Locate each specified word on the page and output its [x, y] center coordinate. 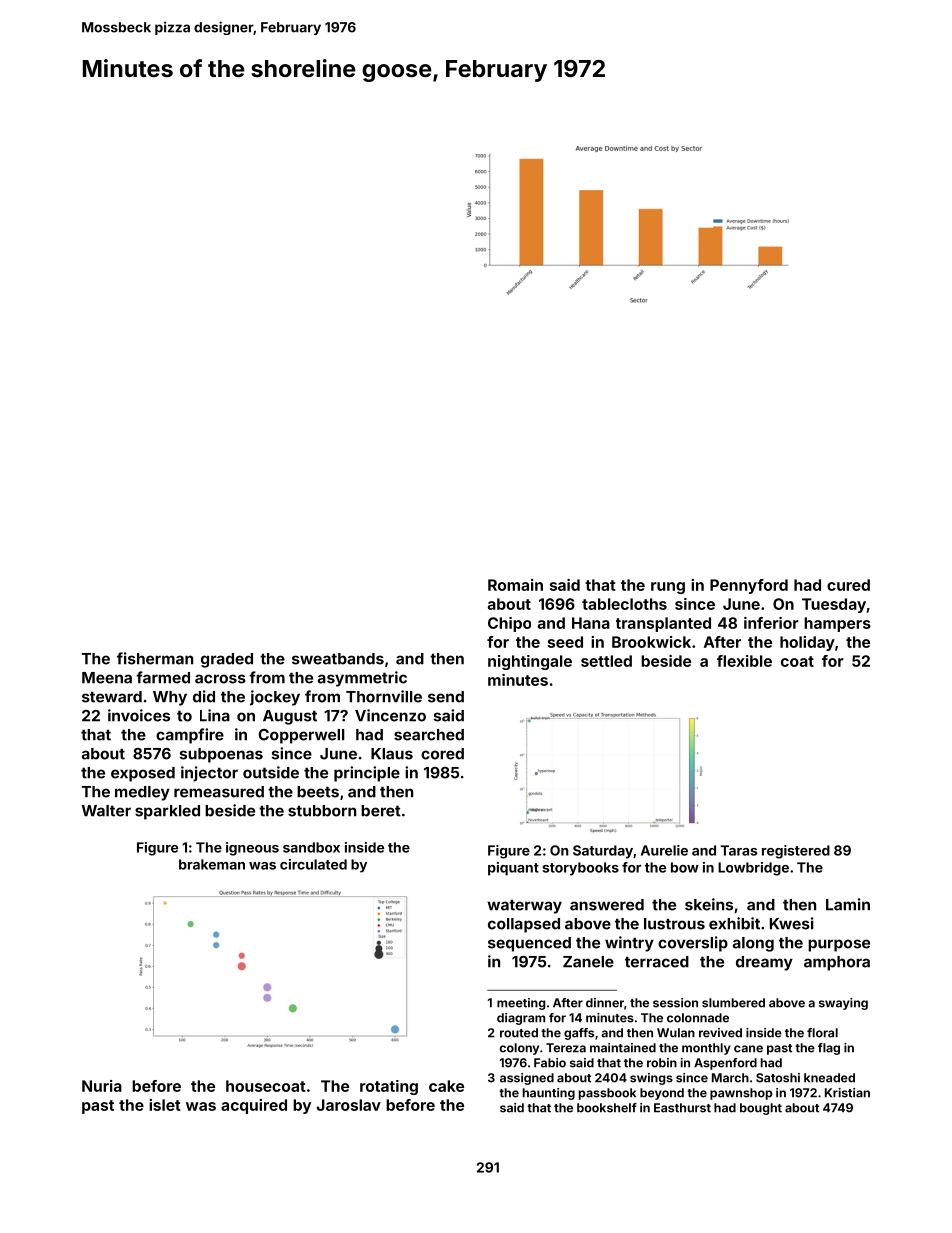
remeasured [219, 792]
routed [519, 1033]
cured [848, 585]
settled [606, 661]
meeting [521, 1004]
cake [446, 1086]
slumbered [733, 1003]
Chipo [509, 624]
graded [227, 660]
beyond [662, 1094]
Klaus [392, 754]
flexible [744, 661]
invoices [139, 715]
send [446, 697]
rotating [389, 1087]
